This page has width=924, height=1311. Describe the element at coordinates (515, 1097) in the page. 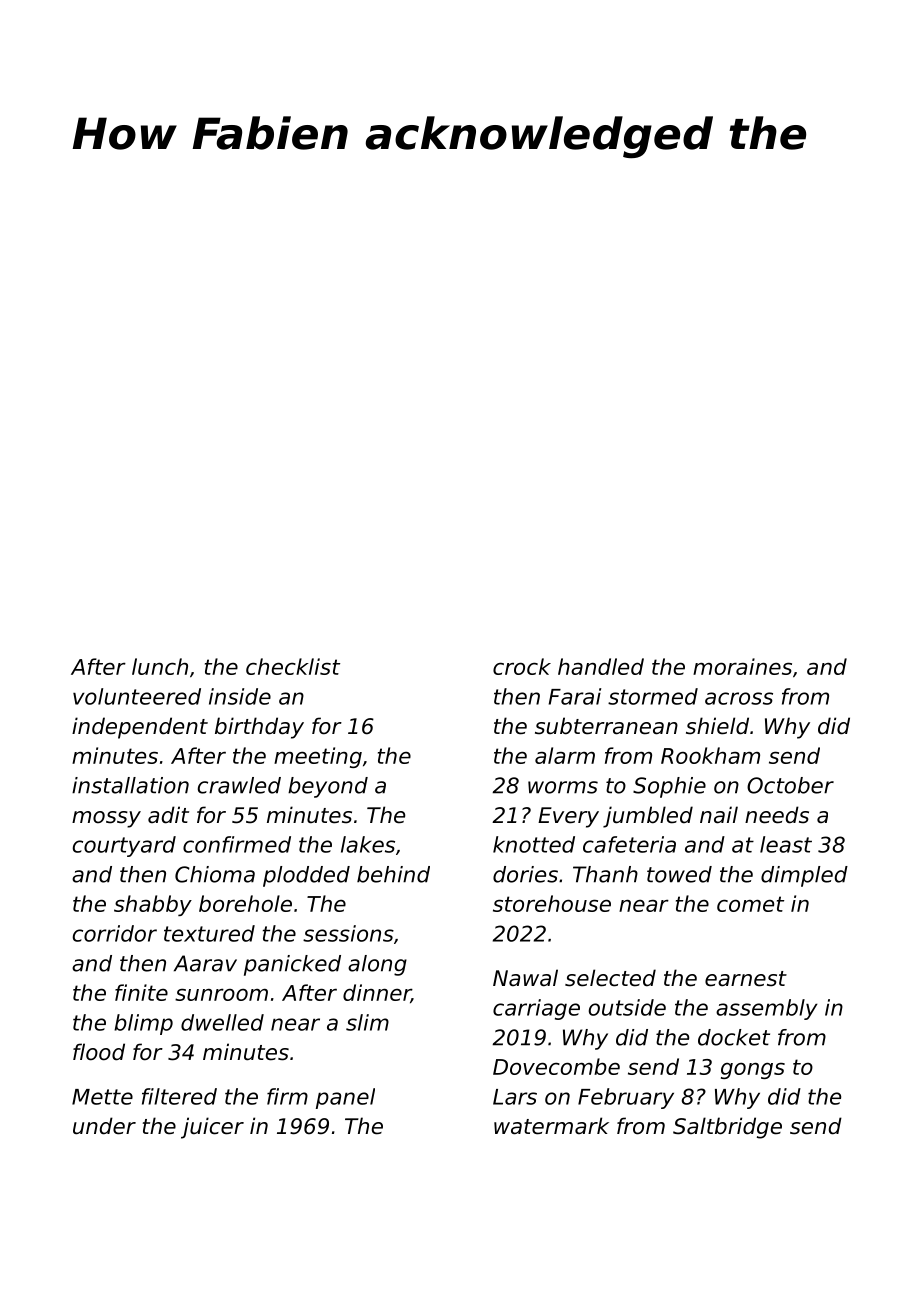

I see `Lars` at that location.
